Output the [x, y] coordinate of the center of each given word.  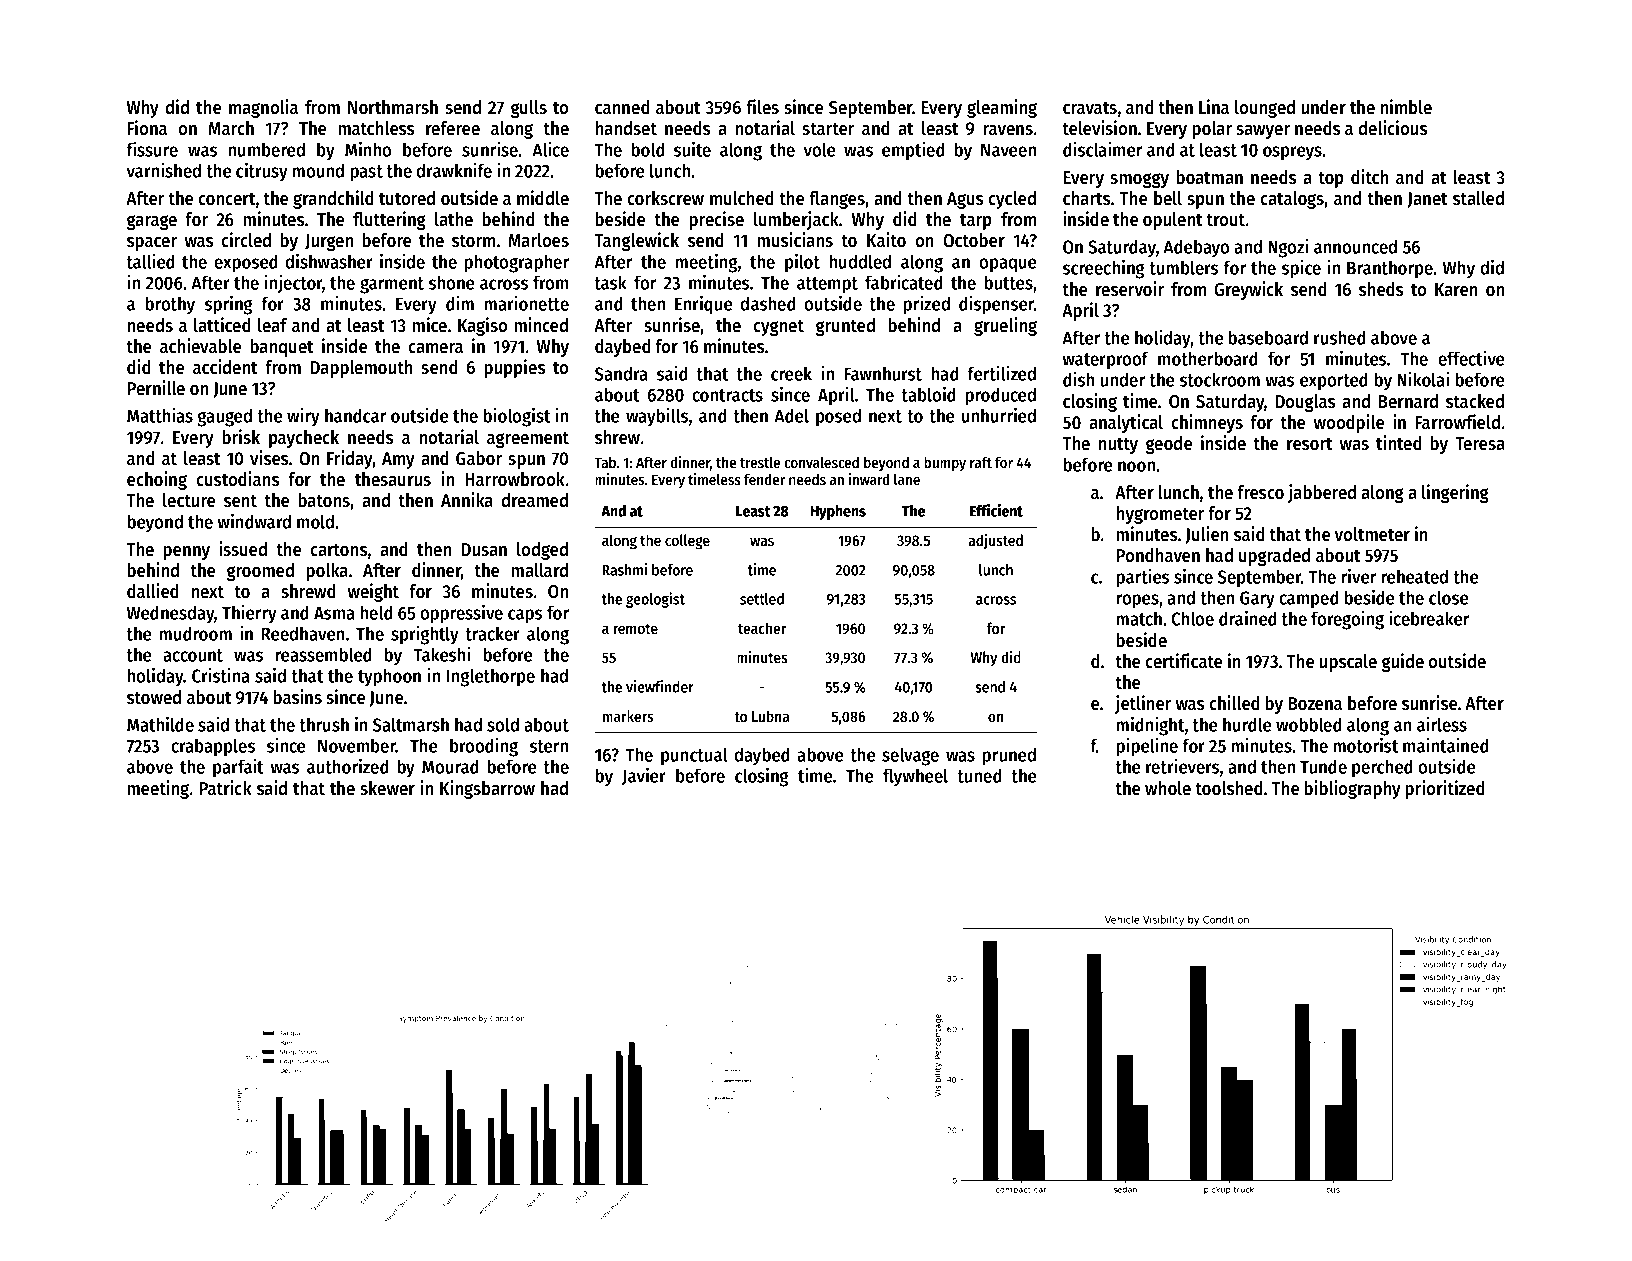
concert [226, 199]
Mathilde [160, 724]
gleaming [1002, 108]
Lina [1214, 106]
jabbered [1322, 493]
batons [324, 500]
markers [628, 716]
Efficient [996, 510]
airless [1442, 724]
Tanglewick [636, 241]
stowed [154, 697]
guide [1402, 662]
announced [1355, 246]
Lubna [770, 716]
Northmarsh [393, 107]
